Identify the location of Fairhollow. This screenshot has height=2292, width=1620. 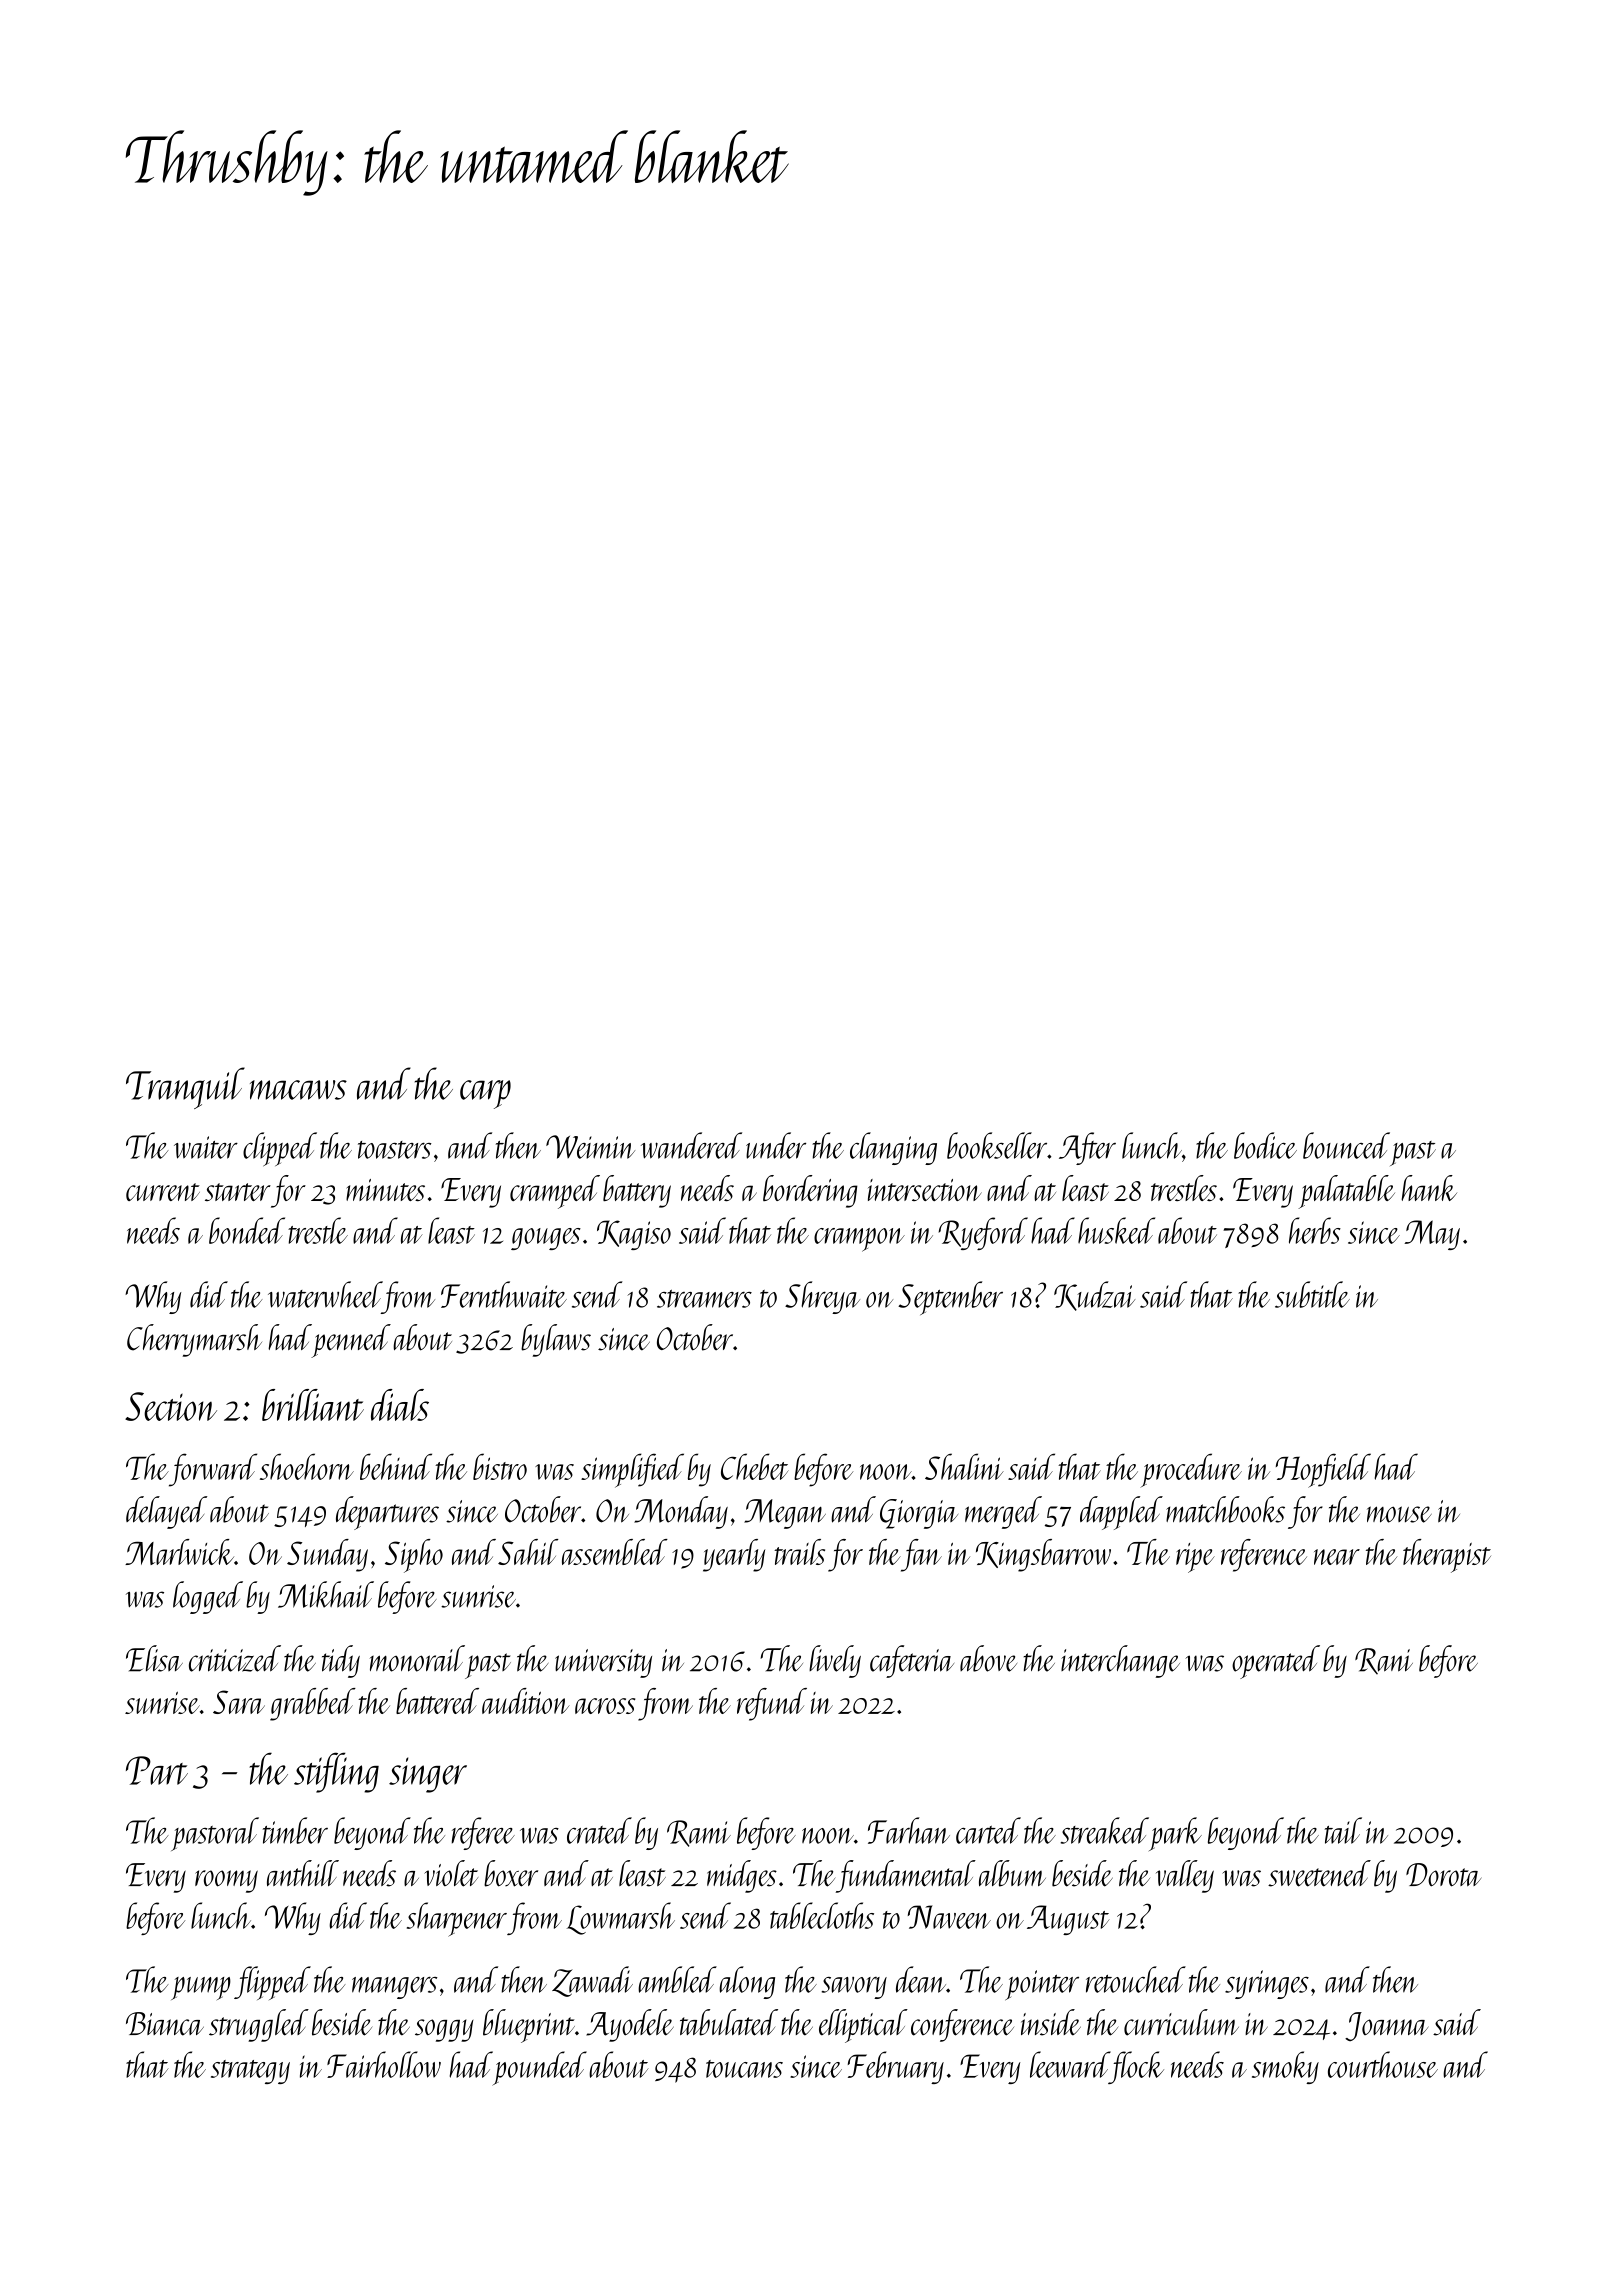
(384, 2064).
